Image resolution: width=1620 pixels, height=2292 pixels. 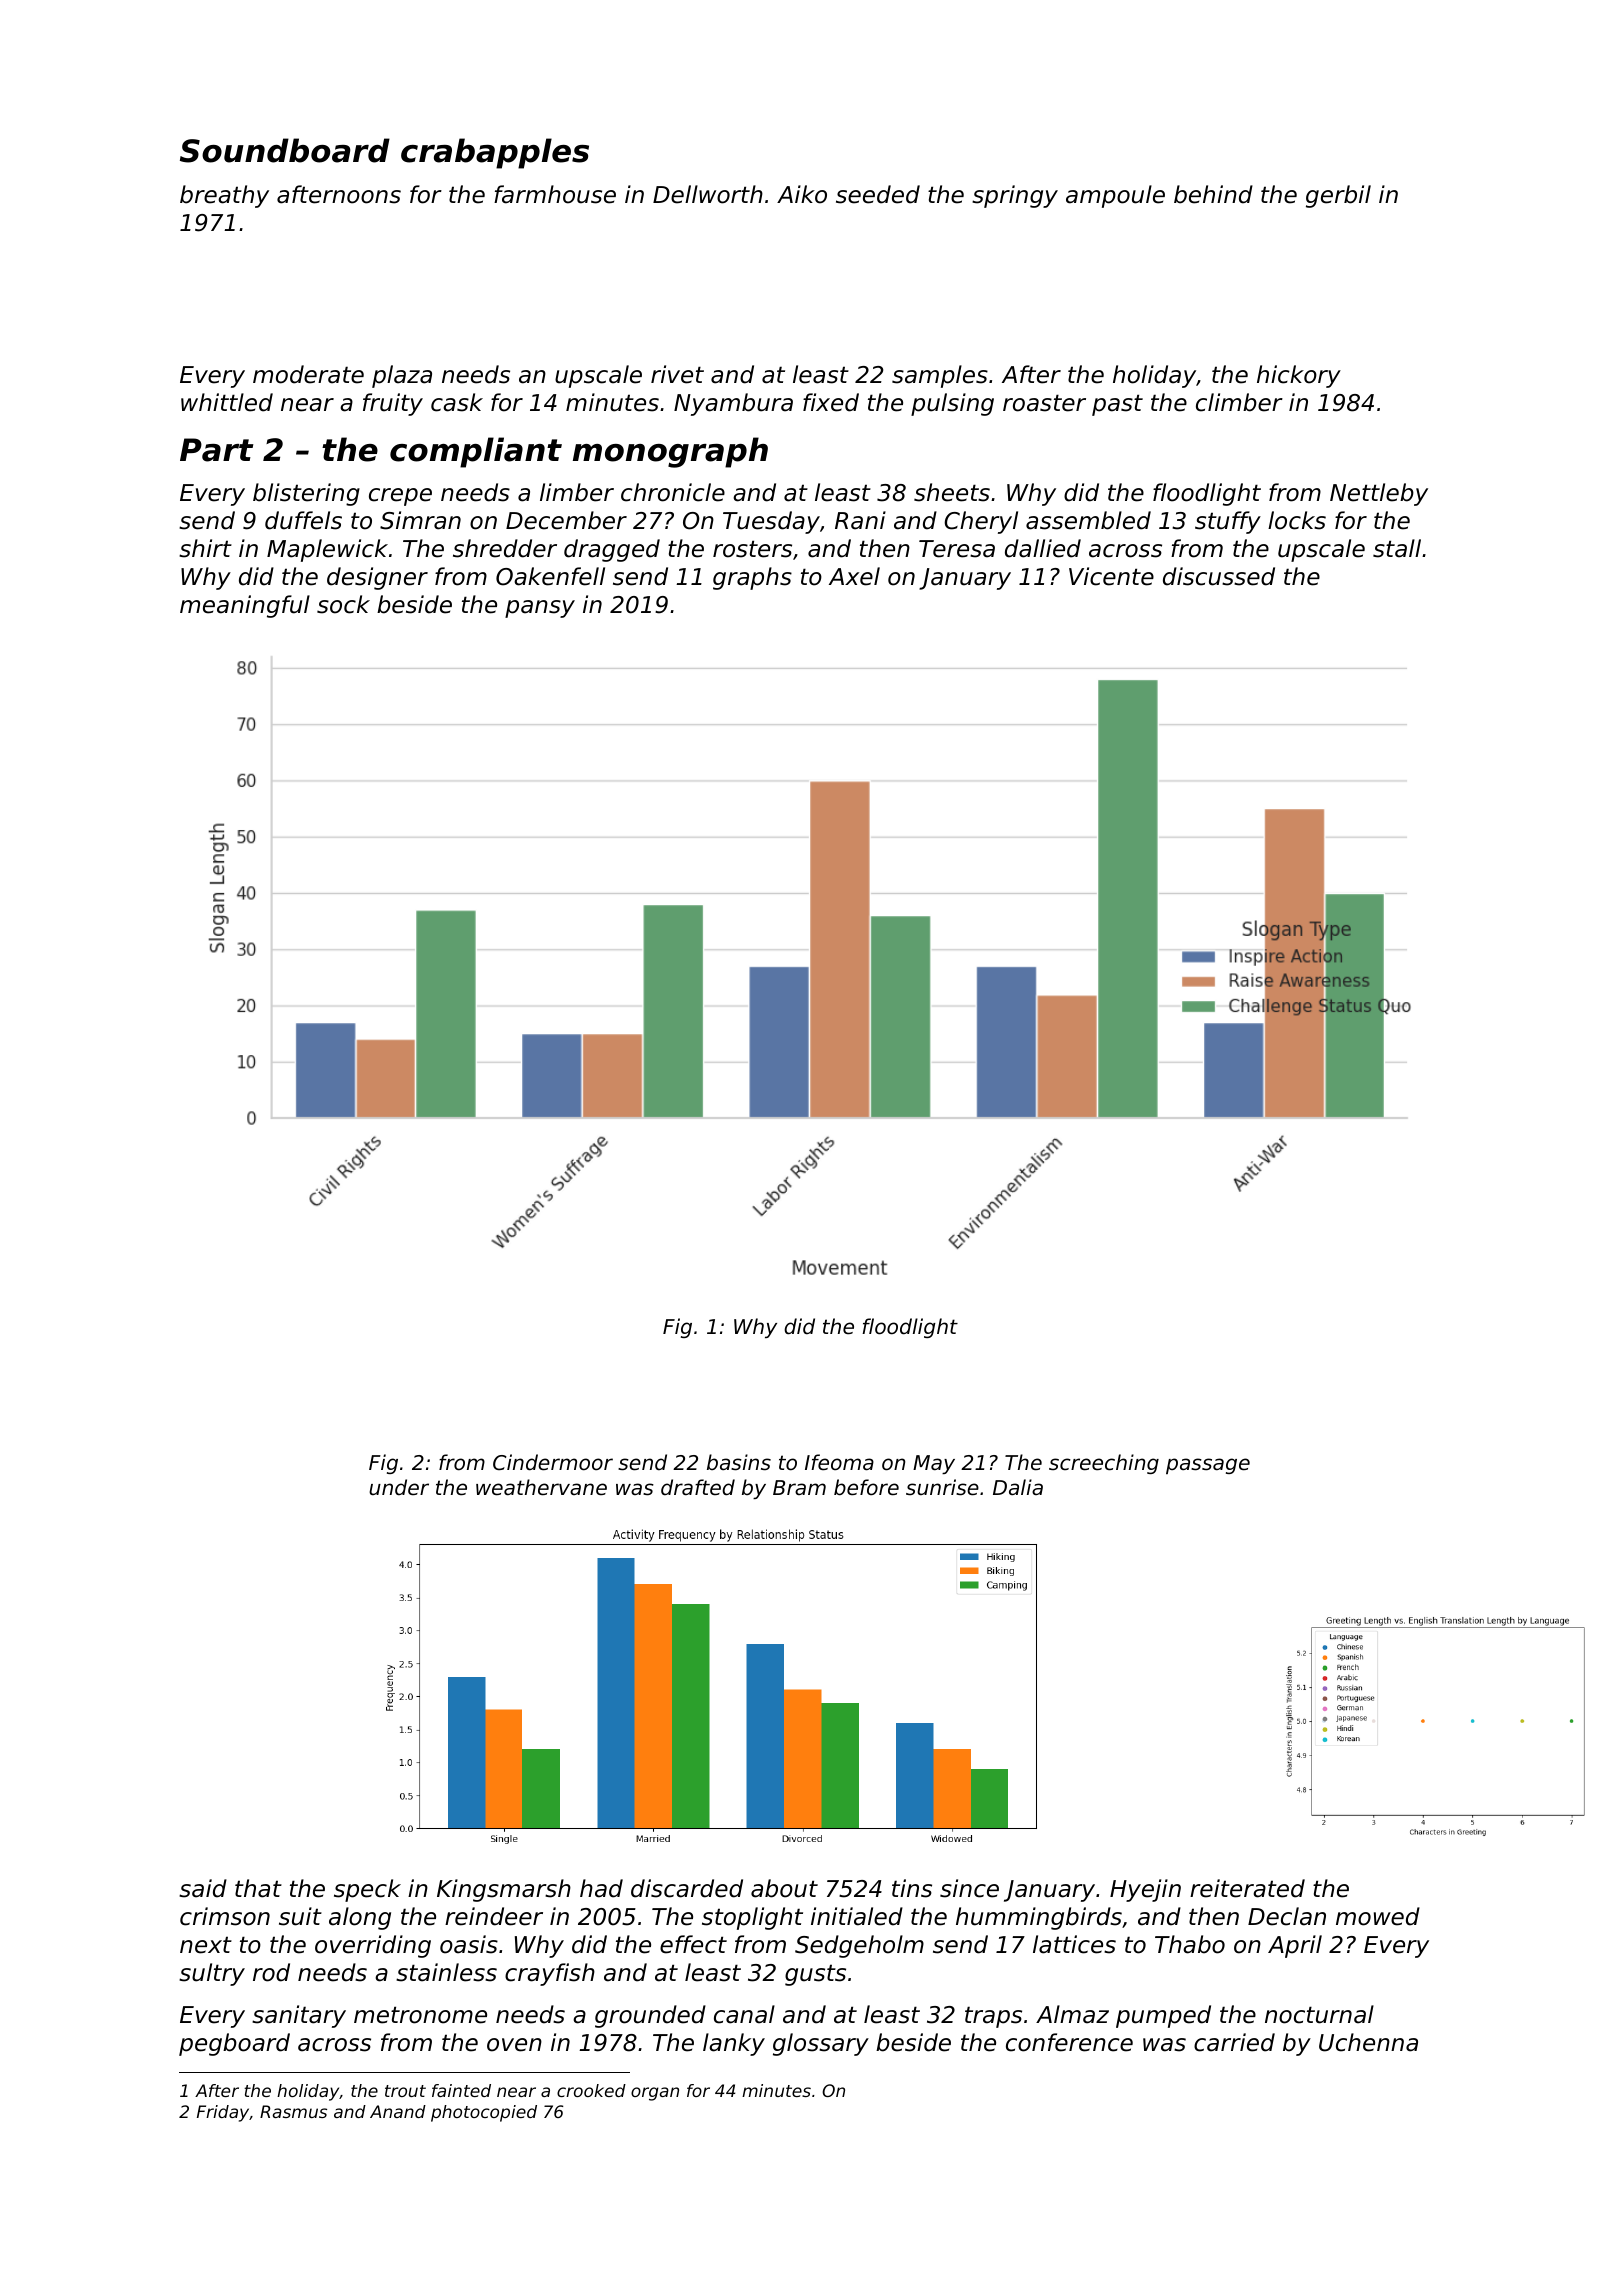 What do you see at coordinates (540, 609) in the screenshot?
I see `pansy` at bounding box center [540, 609].
